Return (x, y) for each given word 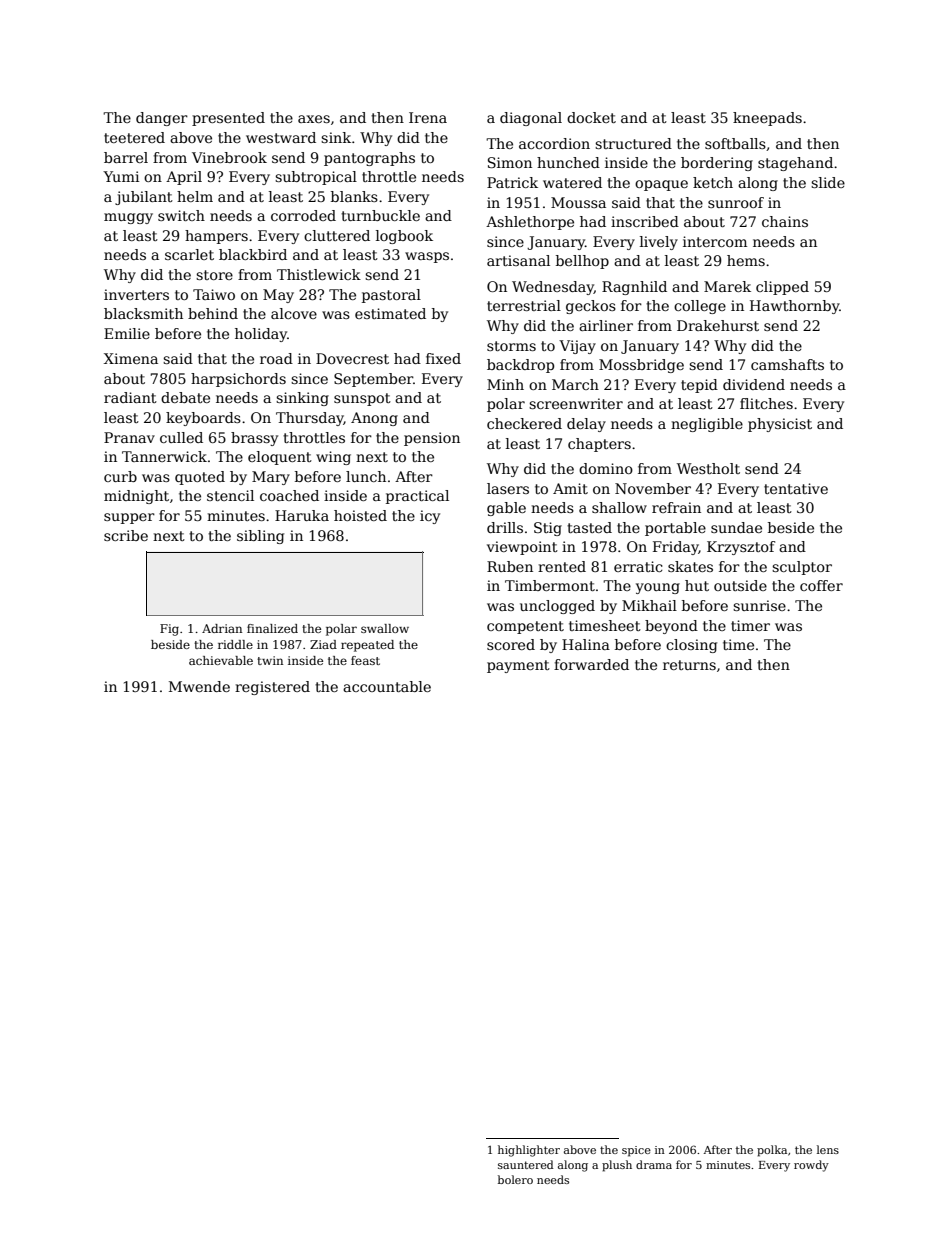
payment (518, 666)
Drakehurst (718, 325)
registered (272, 688)
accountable (387, 686)
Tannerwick (164, 456)
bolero (515, 1179)
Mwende (199, 686)
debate (185, 397)
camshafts (787, 364)
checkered (524, 423)
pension (432, 439)
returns (689, 665)
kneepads (767, 119)
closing (691, 646)
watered (572, 182)
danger (162, 119)
